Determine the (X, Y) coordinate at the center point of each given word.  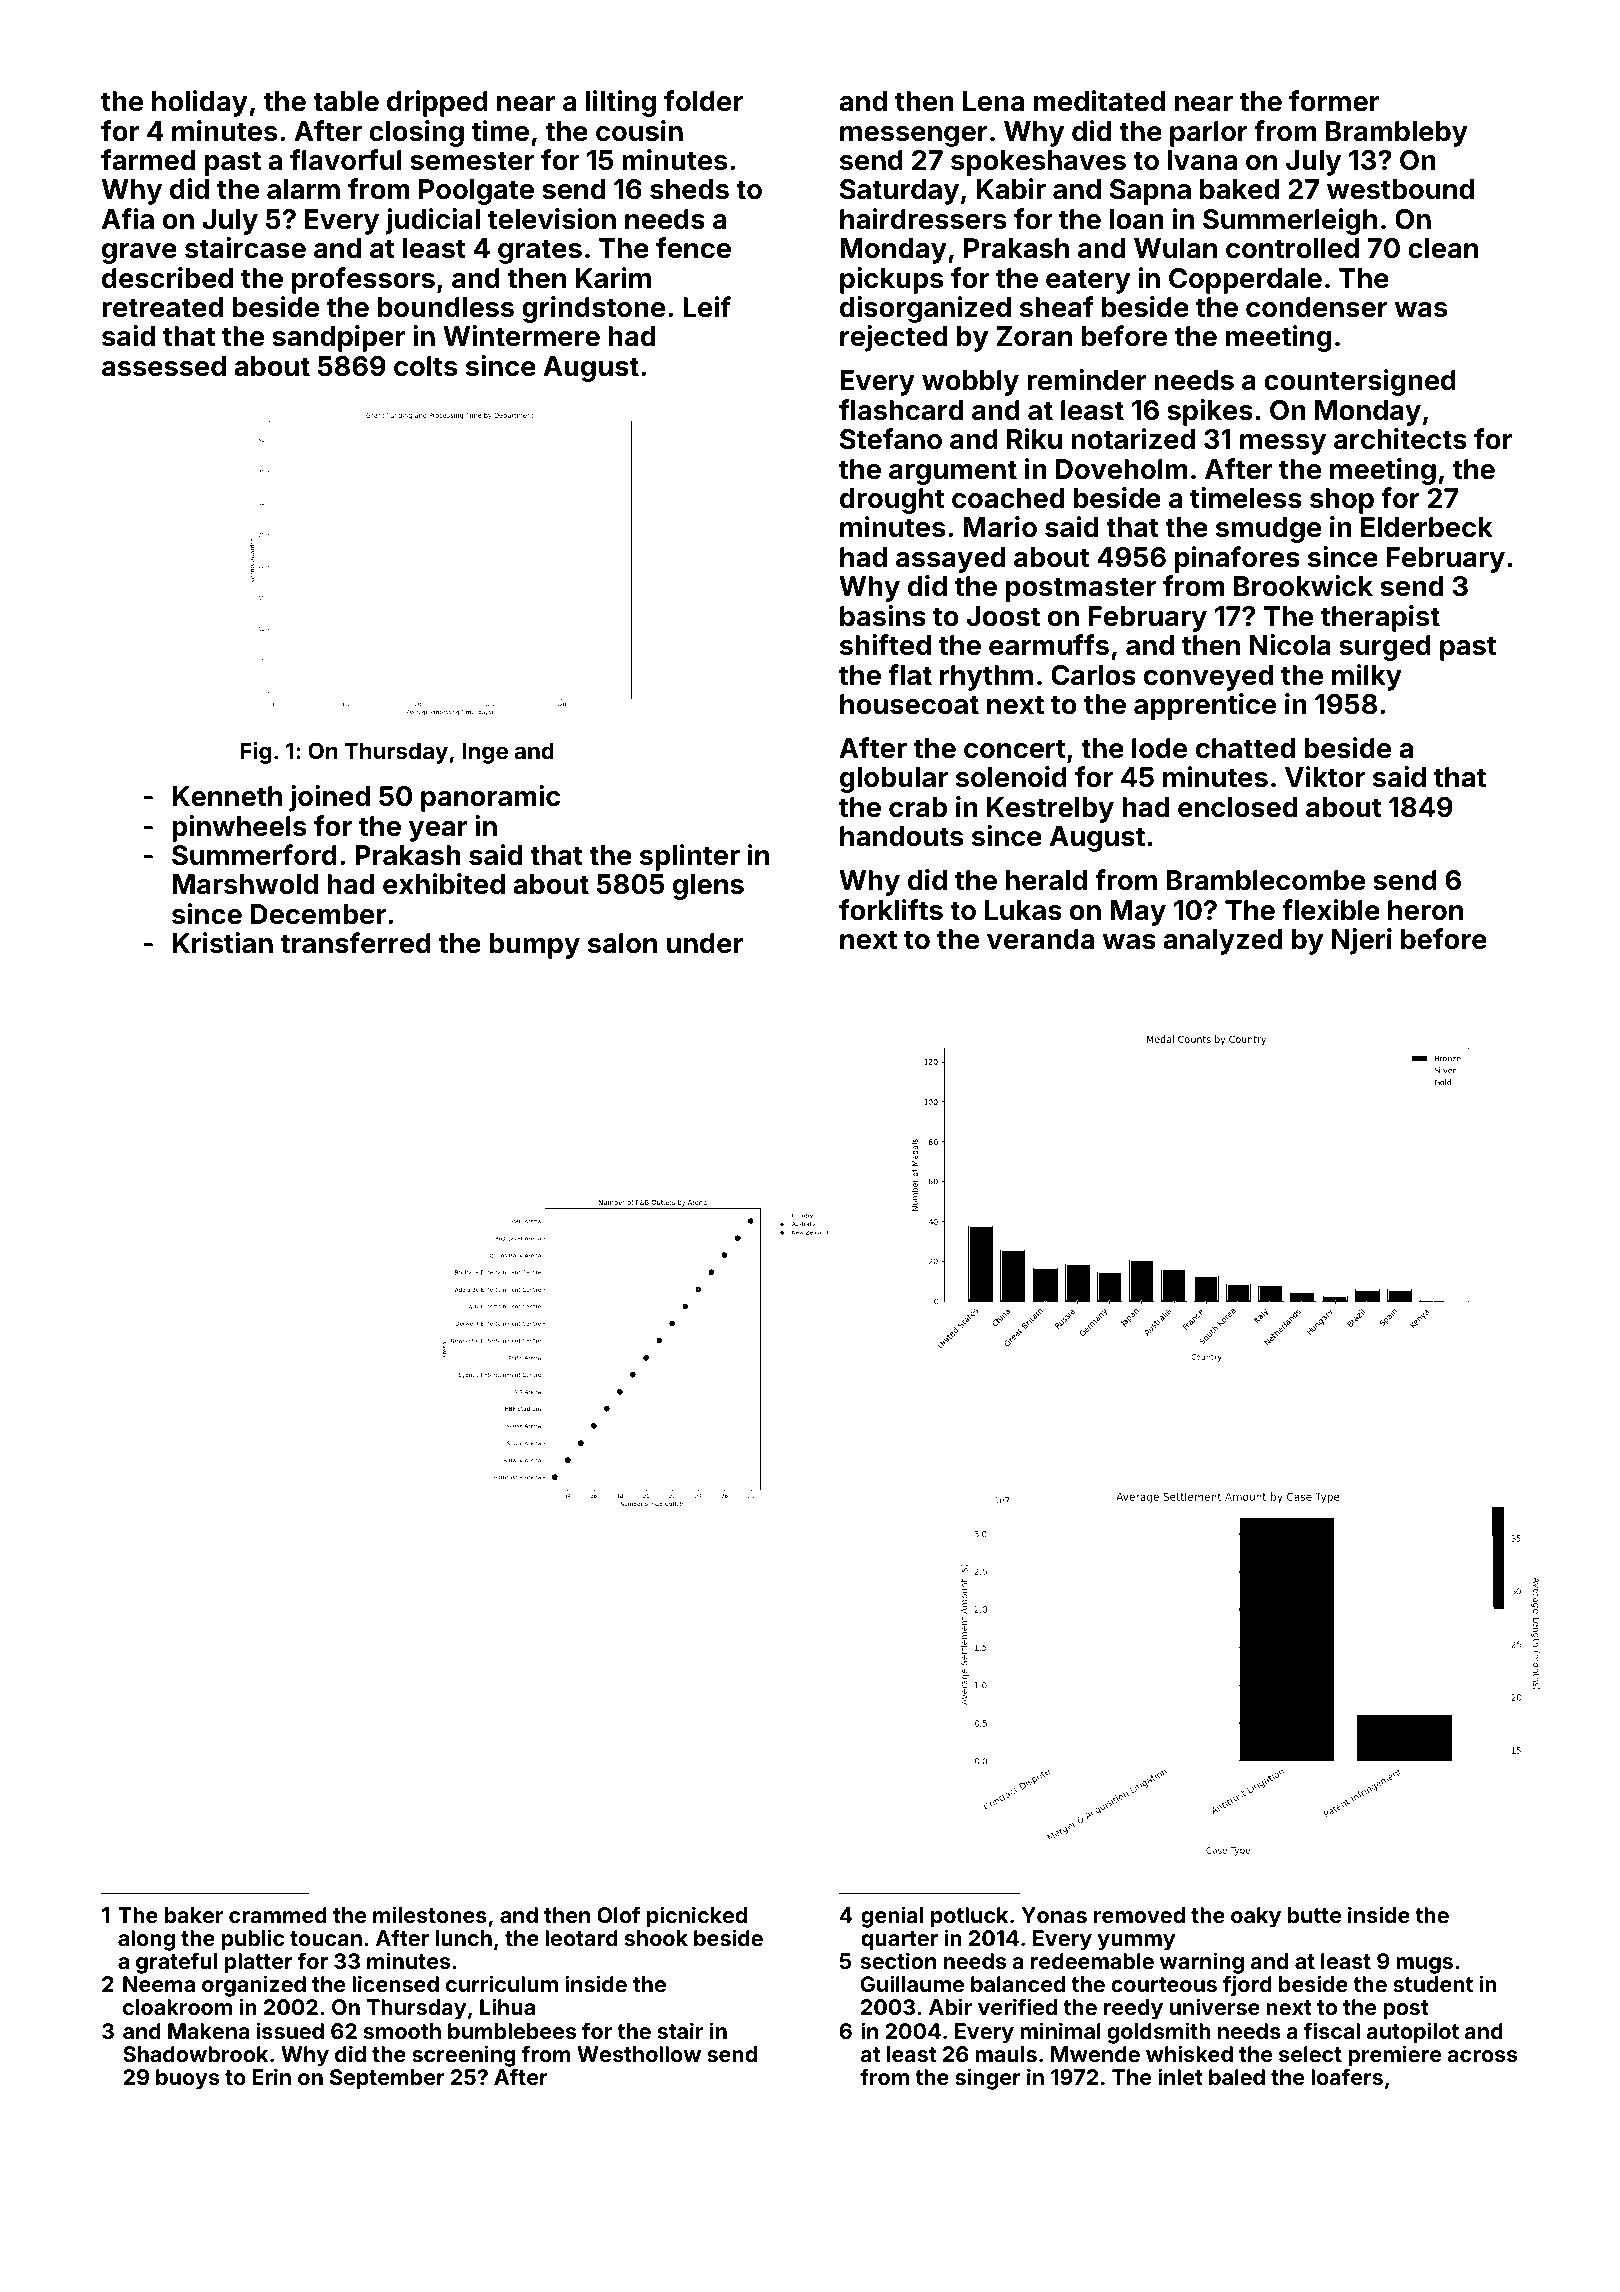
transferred (356, 943)
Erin (271, 2076)
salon (622, 943)
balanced (1018, 1984)
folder (703, 101)
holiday (200, 103)
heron (1425, 910)
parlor (1209, 134)
